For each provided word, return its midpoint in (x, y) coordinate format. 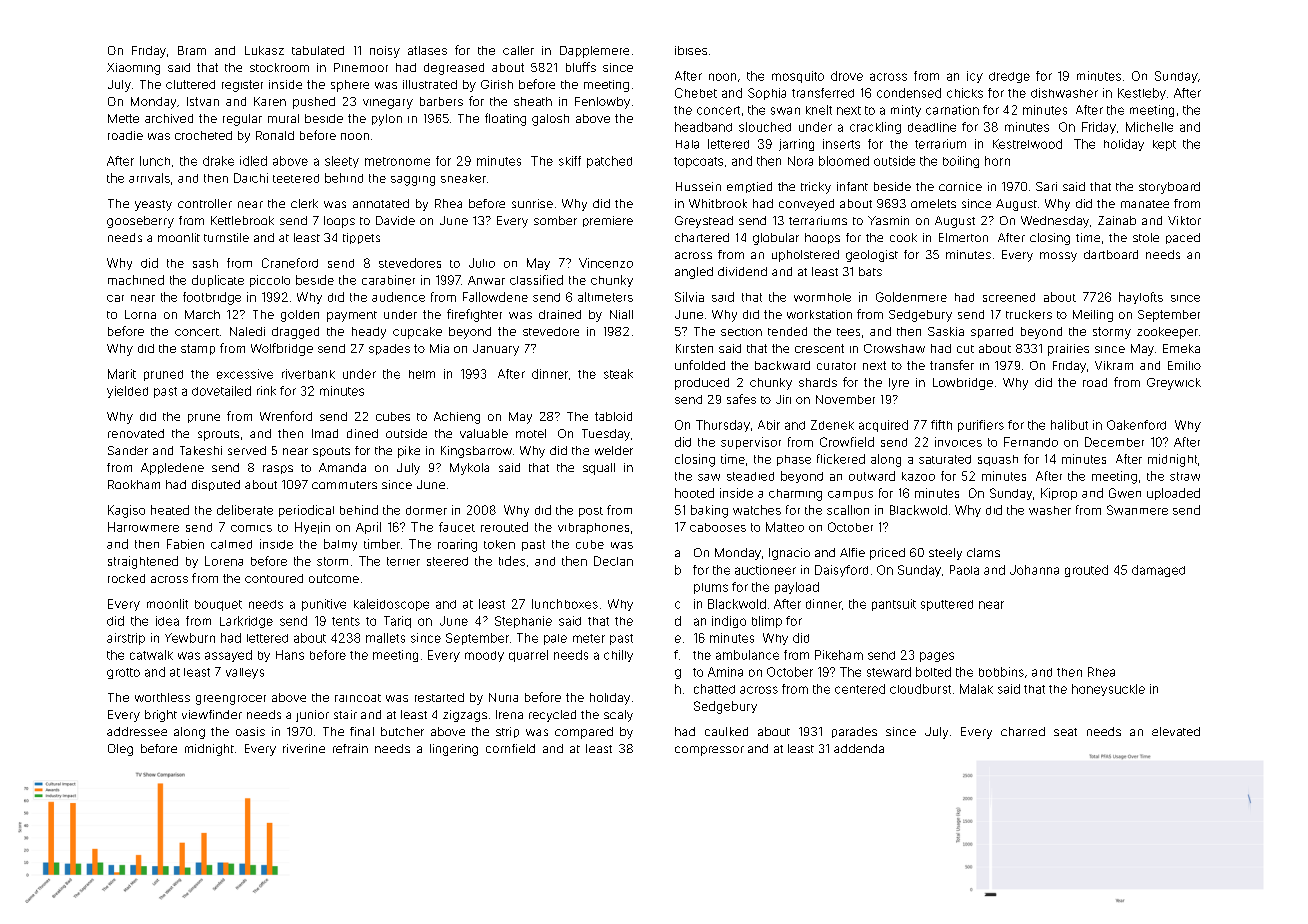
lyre (899, 384)
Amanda (342, 467)
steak (618, 374)
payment (352, 316)
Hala (687, 144)
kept (1164, 145)
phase (794, 460)
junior (312, 716)
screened (1009, 297)
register (242, 86)
